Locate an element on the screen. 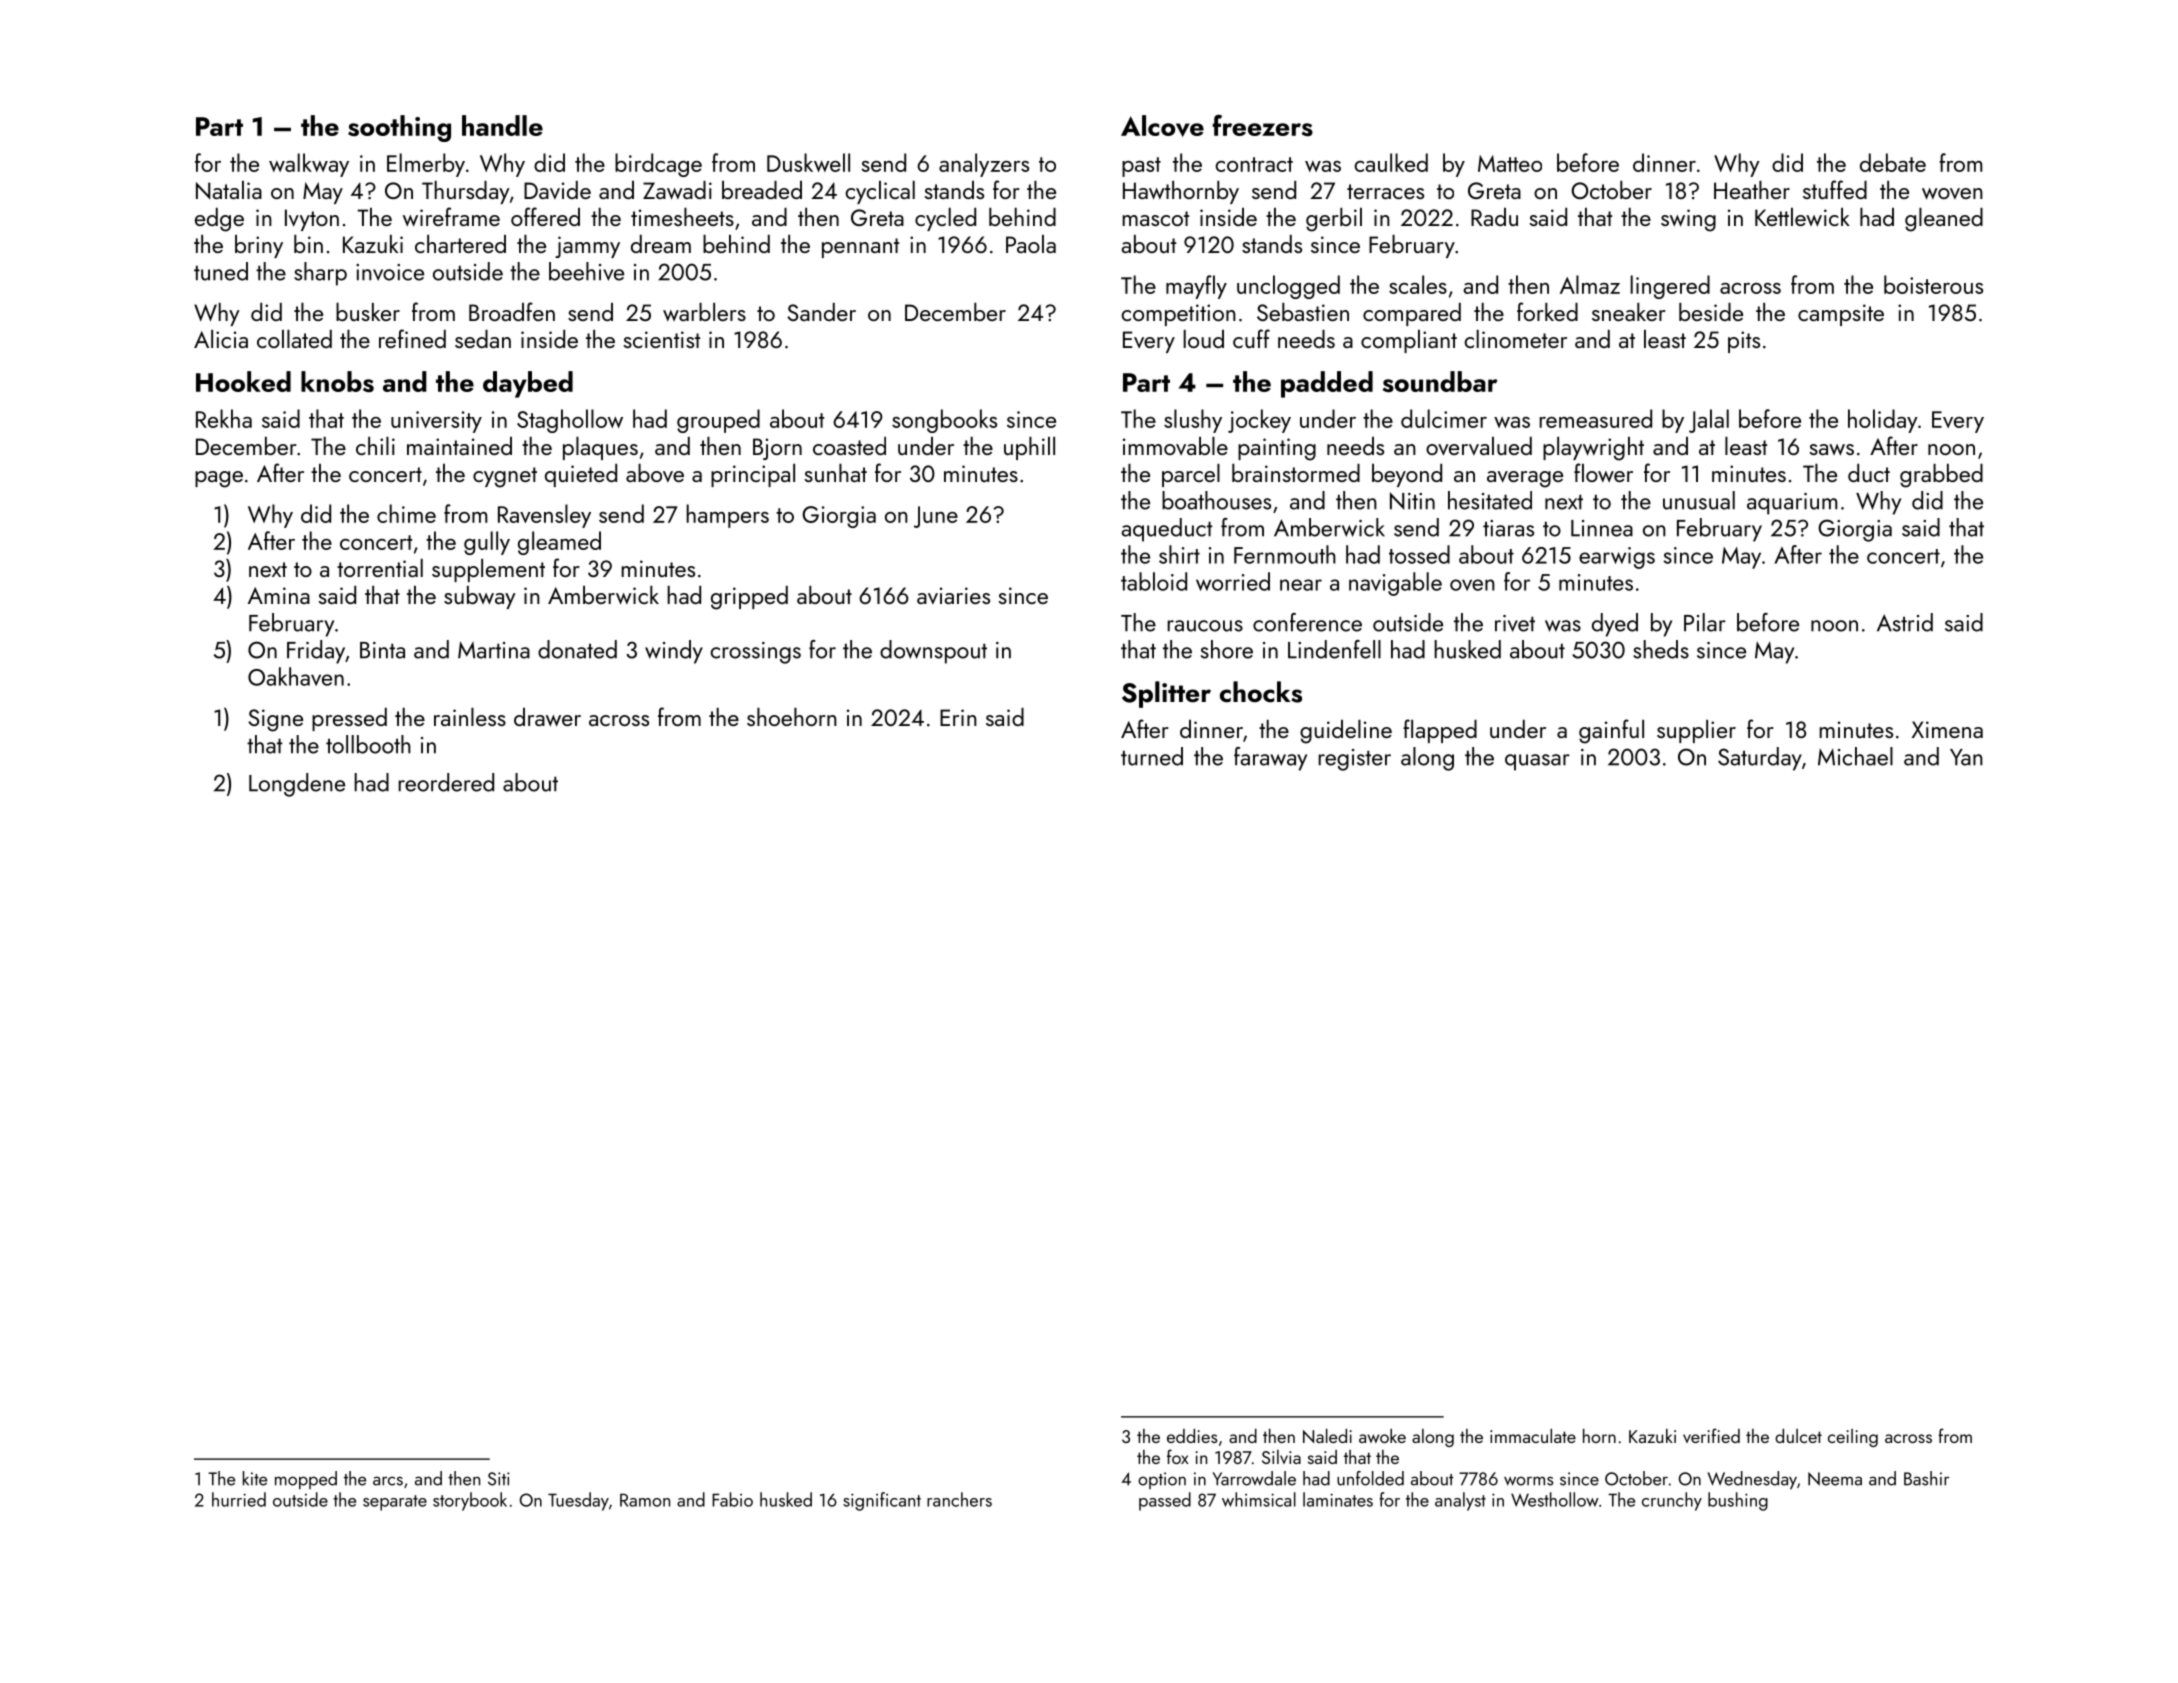 This screenshot has height=1683, width=2178. tabloid is located at coordinates (1154, 581).
